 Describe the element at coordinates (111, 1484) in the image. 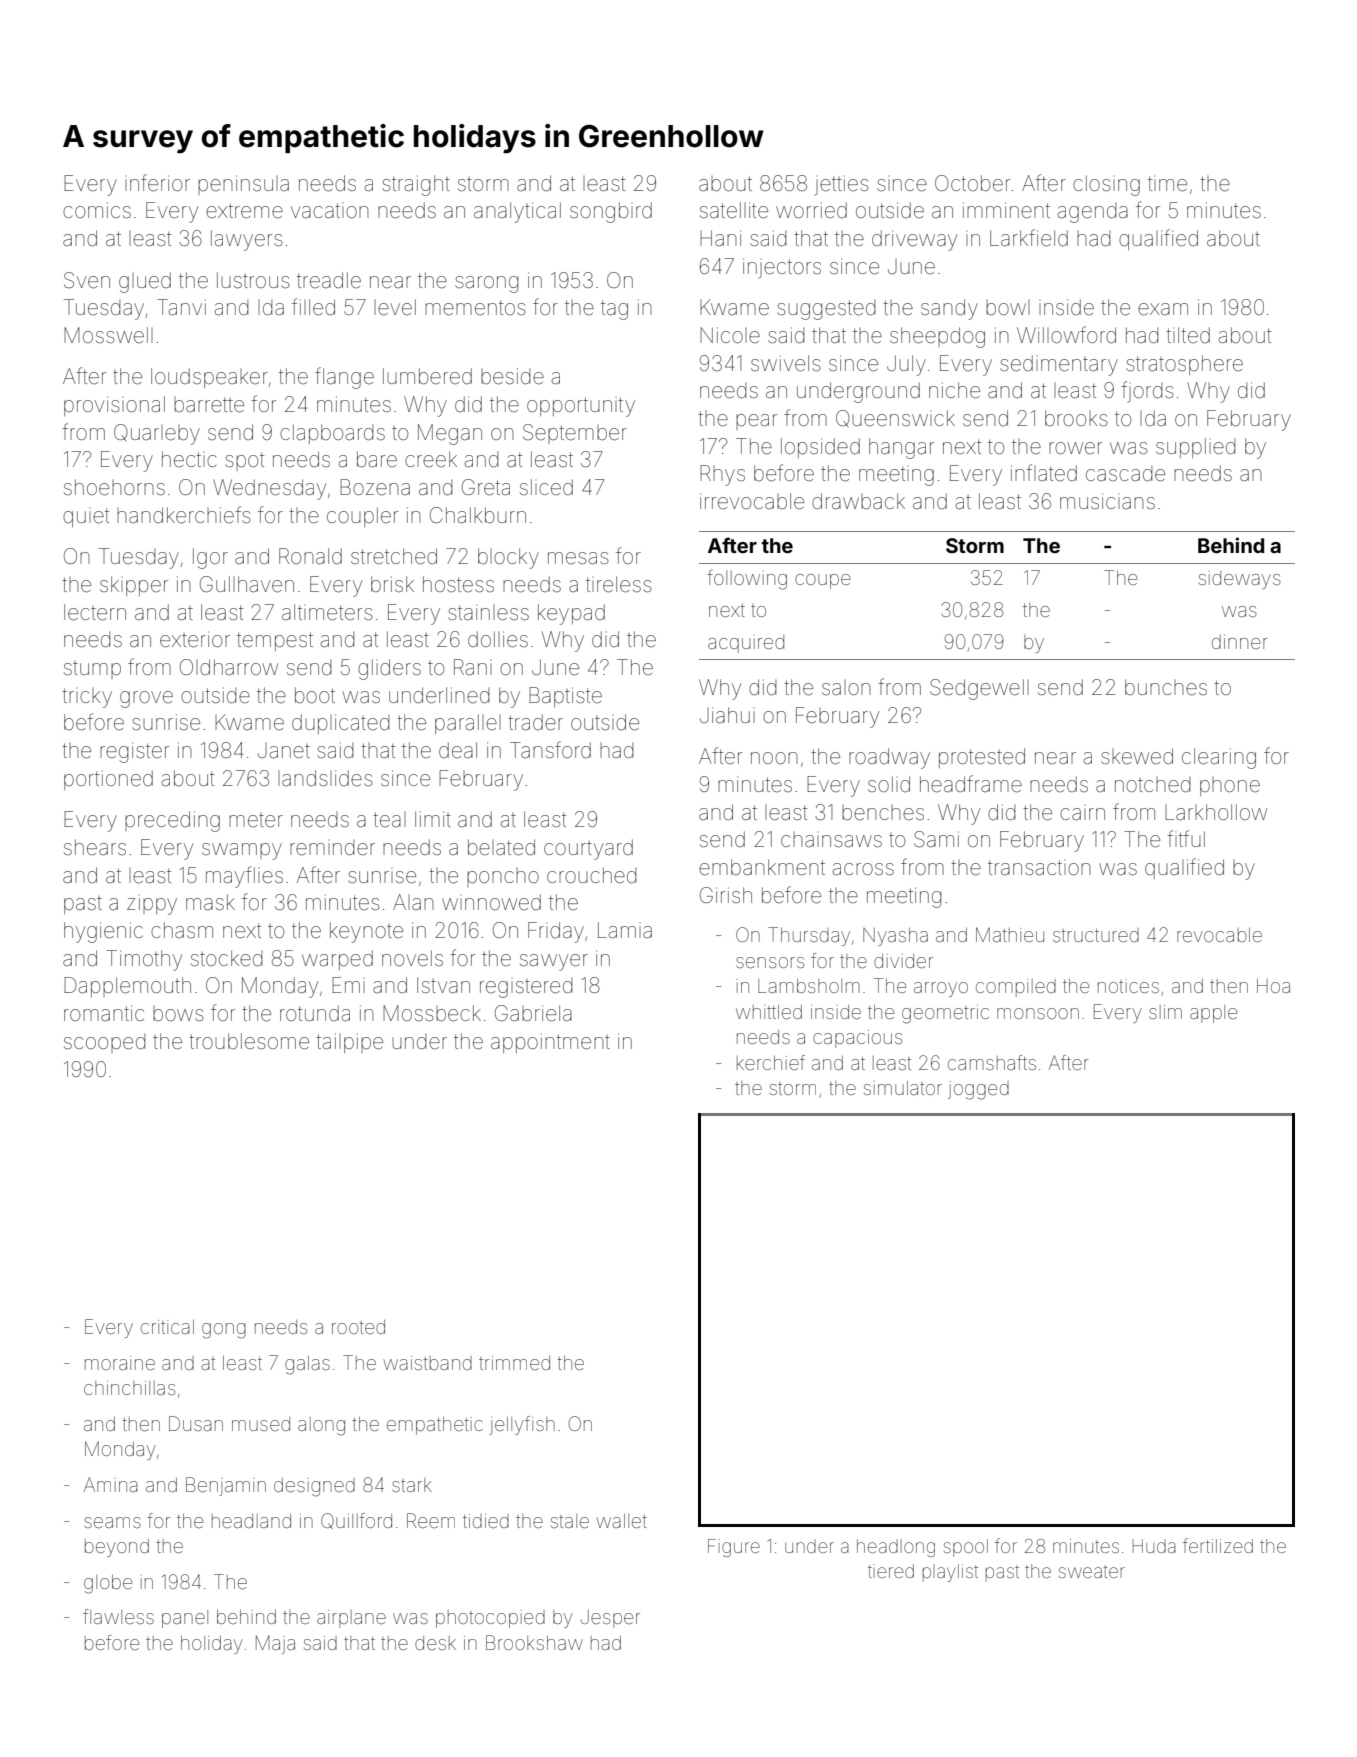

I see `Amina` at that location.
